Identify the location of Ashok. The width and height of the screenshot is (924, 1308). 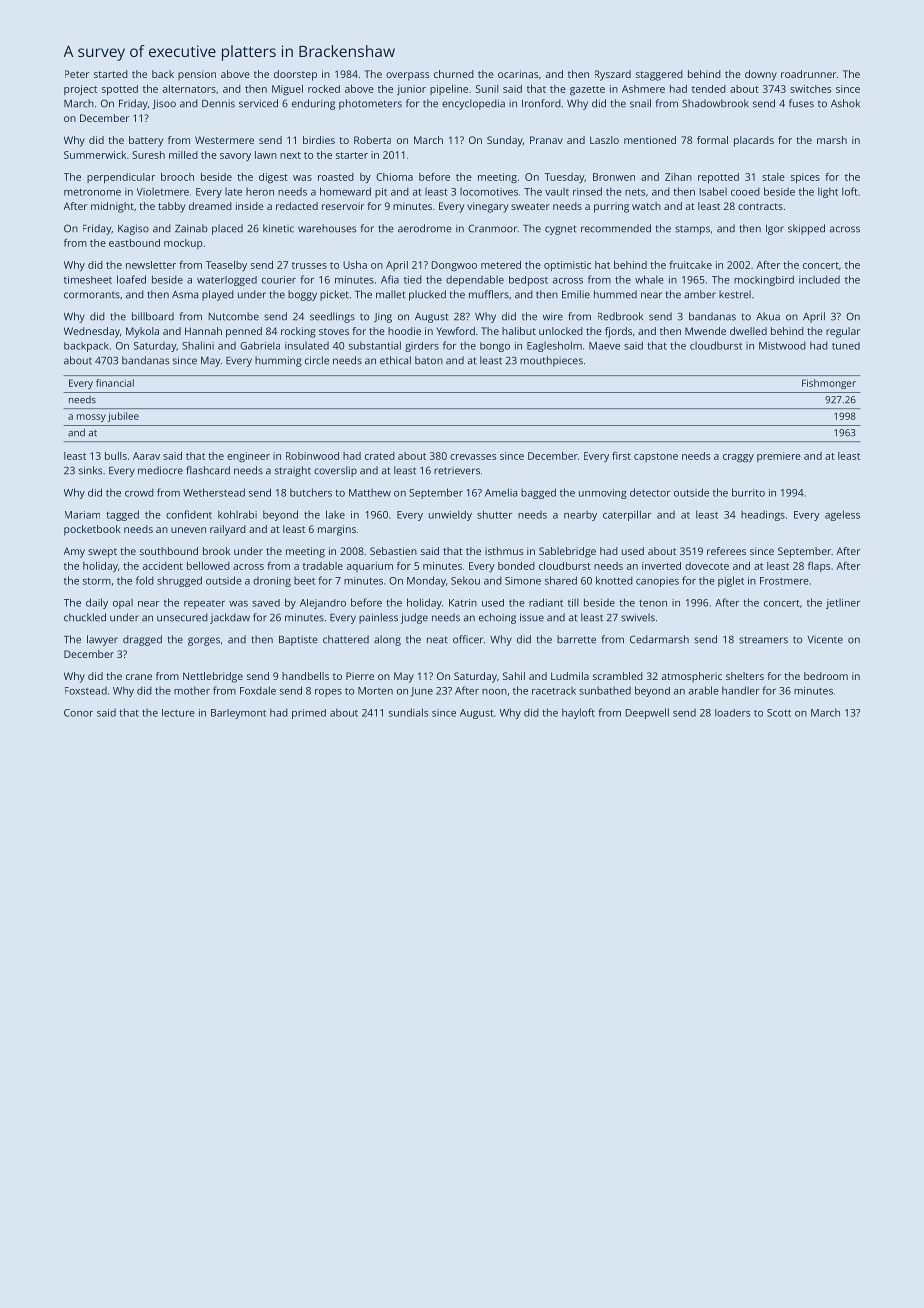
(845, 103).
